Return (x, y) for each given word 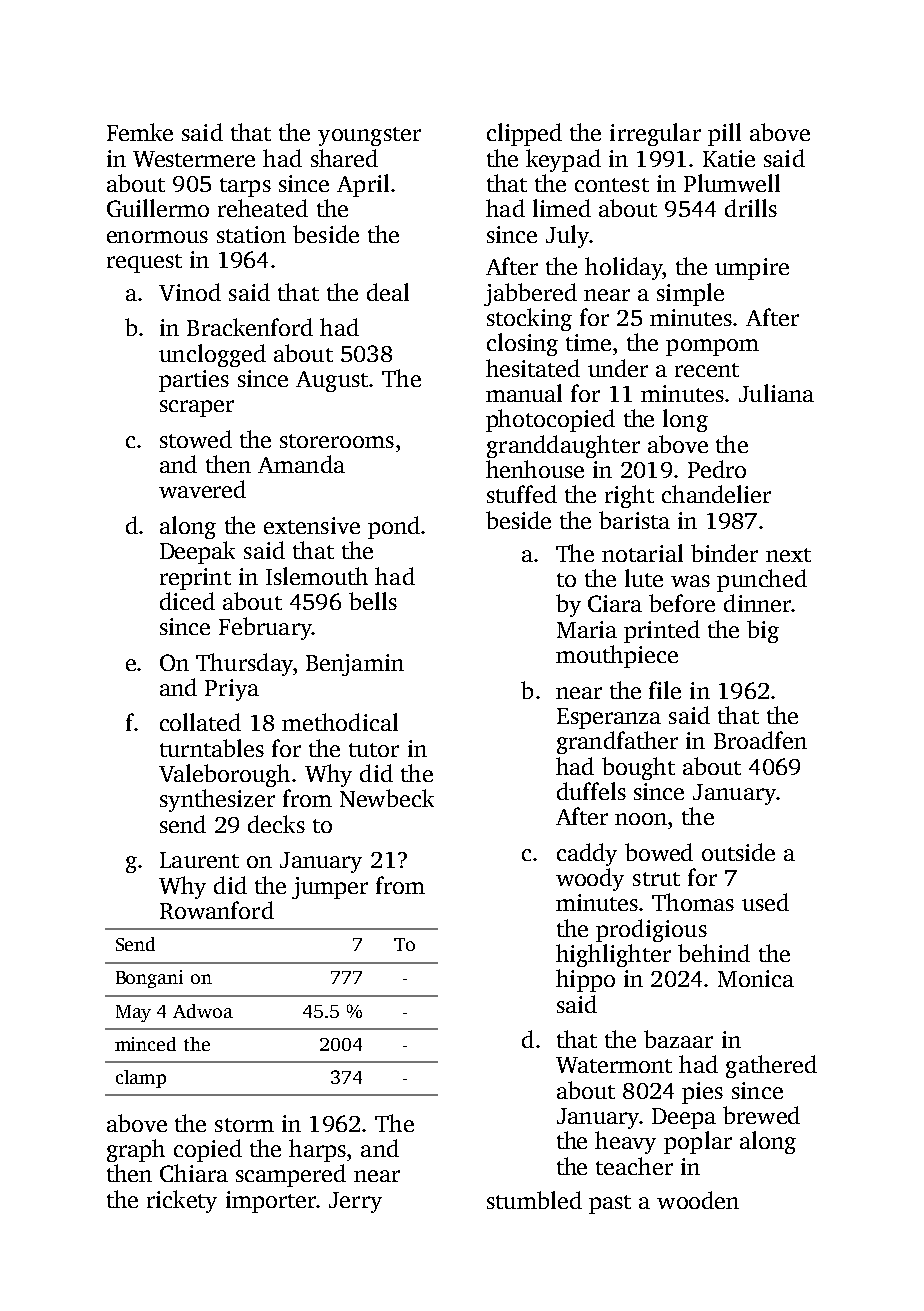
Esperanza (609, 718)
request (144, 263)
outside (738, 852)
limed (562, 208)
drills (751, 208)
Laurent (199, 860)
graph (136, 1150)
